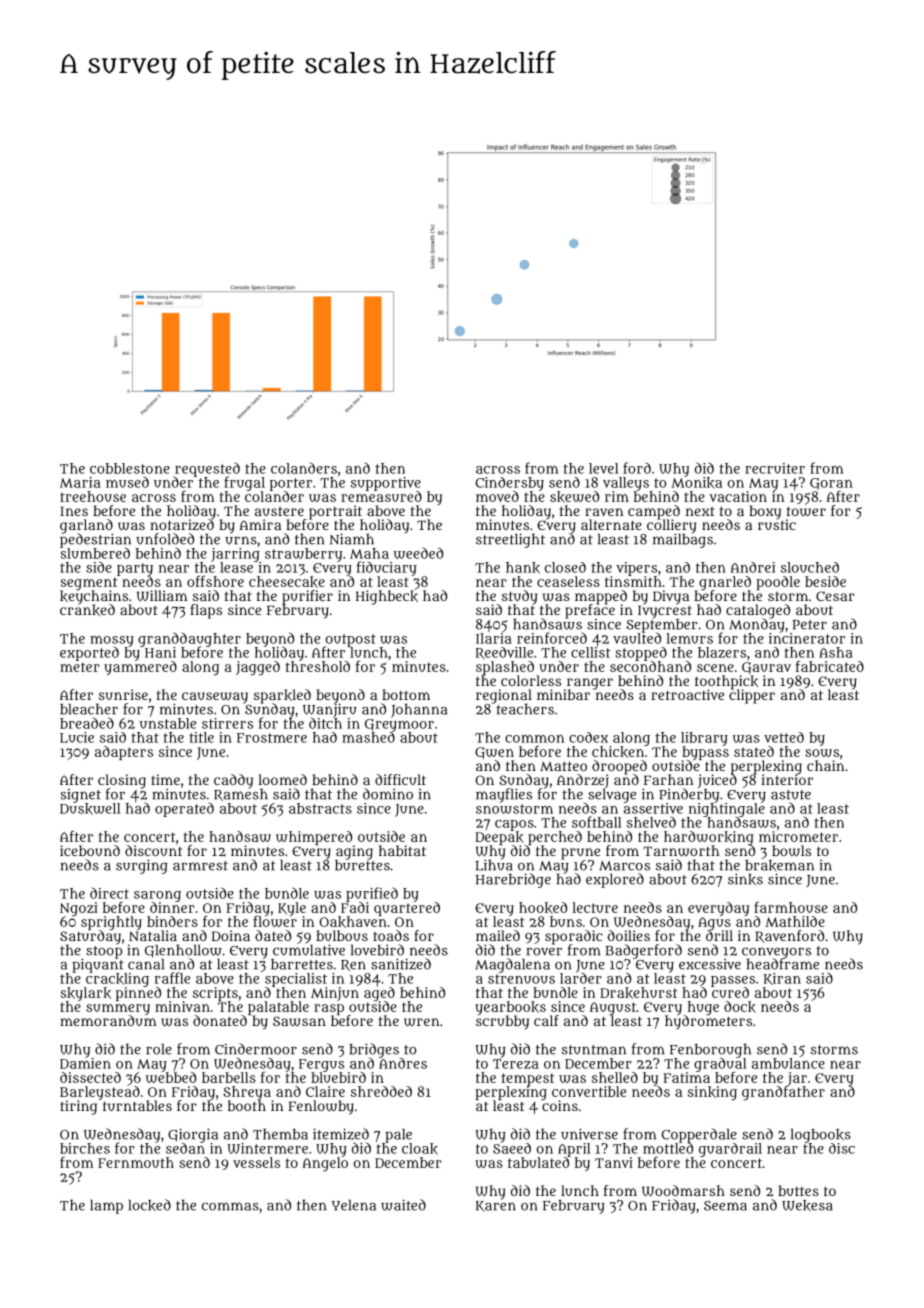 The width and height of the document is (924, 1308). I want to click on whimpered, so click(314, 838).
